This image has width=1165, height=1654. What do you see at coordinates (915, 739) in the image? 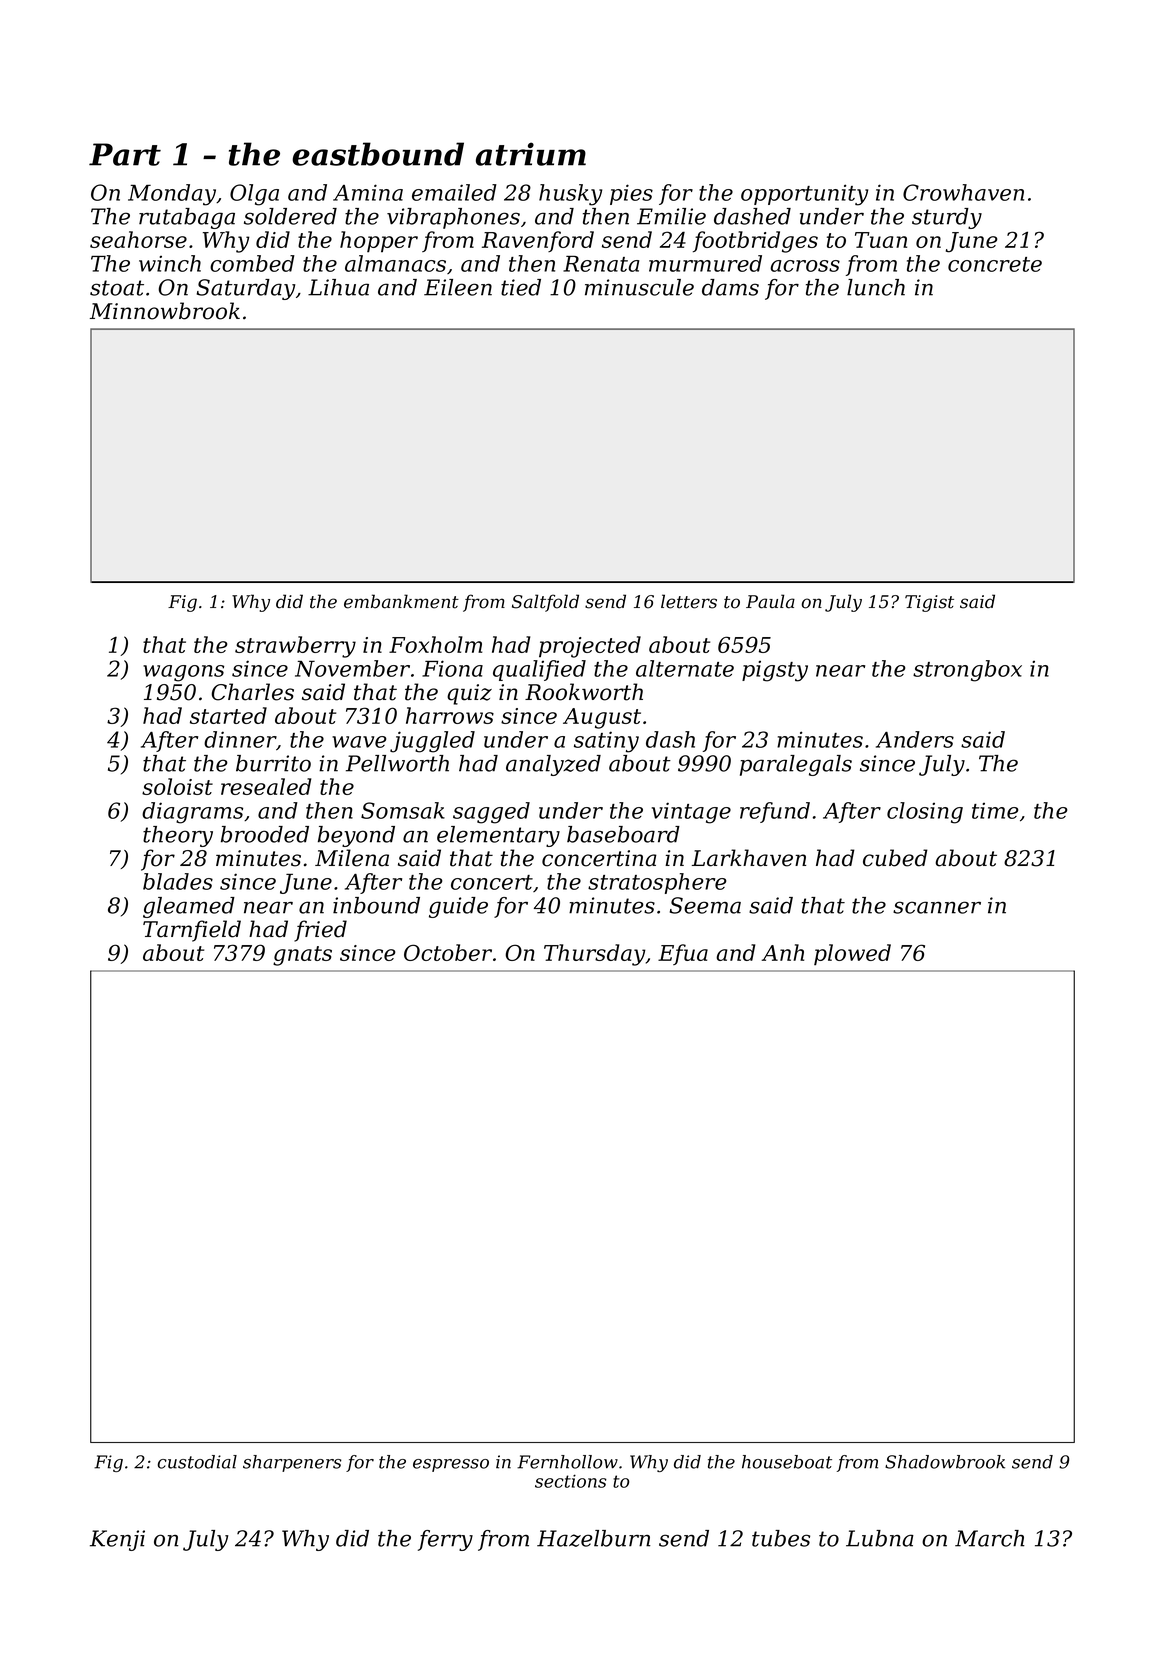
I see `Anders` at bounding box center [915, 739].
